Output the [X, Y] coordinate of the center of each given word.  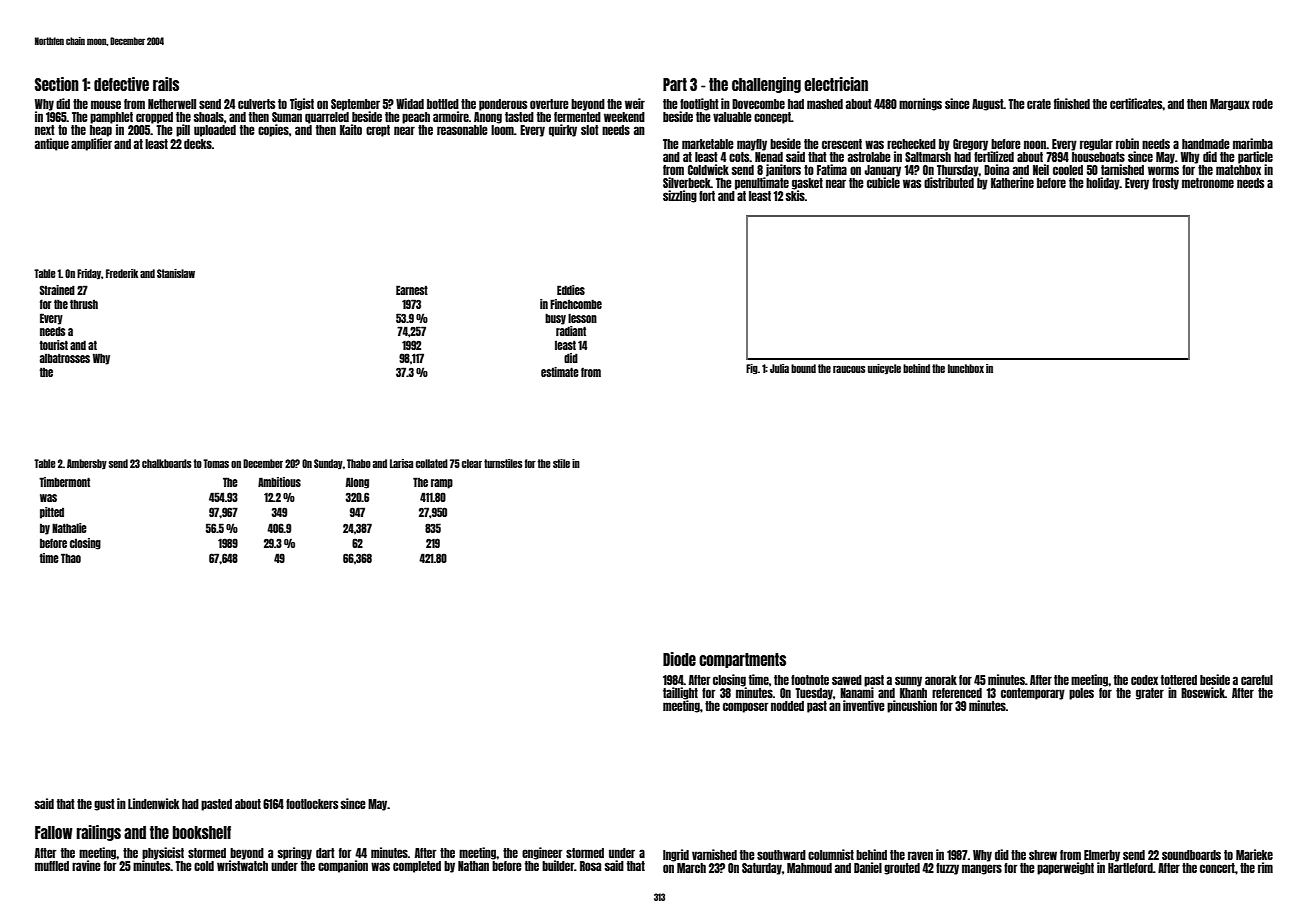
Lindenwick [154, 803]
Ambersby [87, 464]
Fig [752, 369]
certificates [1136, 103]
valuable [732, 117]
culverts [256, 104]
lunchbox [966, 368]
